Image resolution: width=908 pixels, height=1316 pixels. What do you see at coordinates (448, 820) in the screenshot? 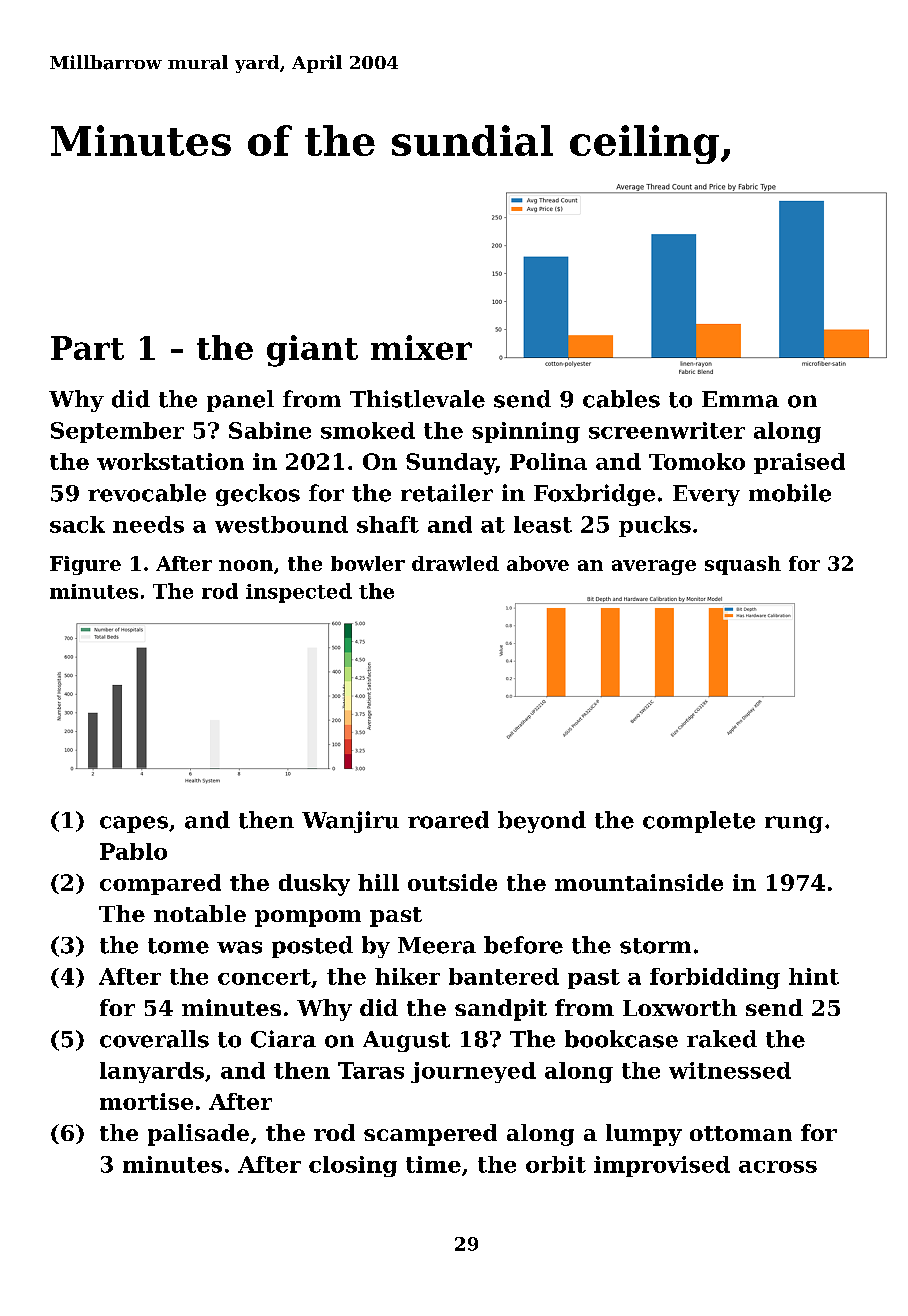
I see `roared` at bounding box center [448, 820].
